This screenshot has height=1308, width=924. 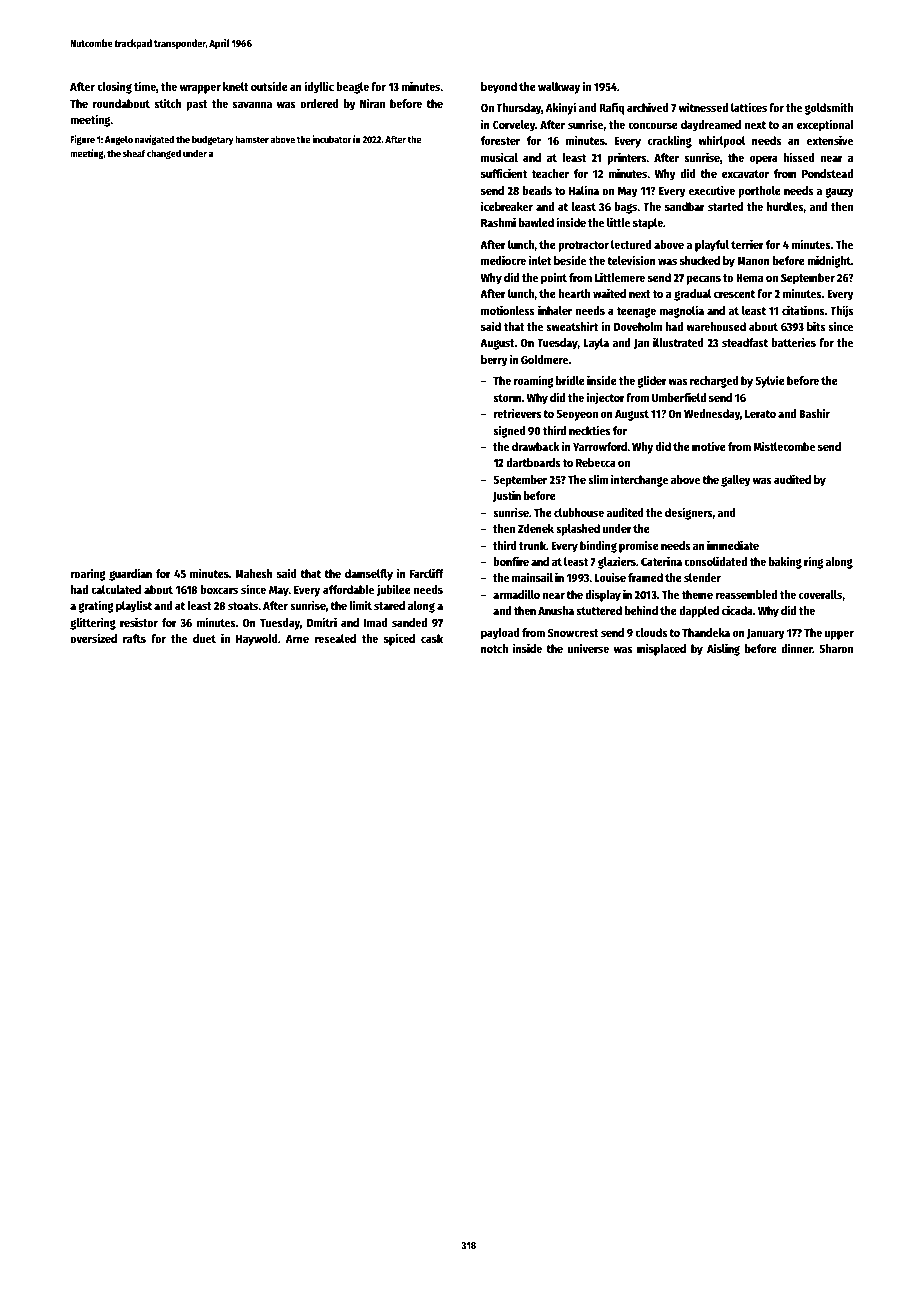 I want to click on retrievers, so click(x=517, y=413).
